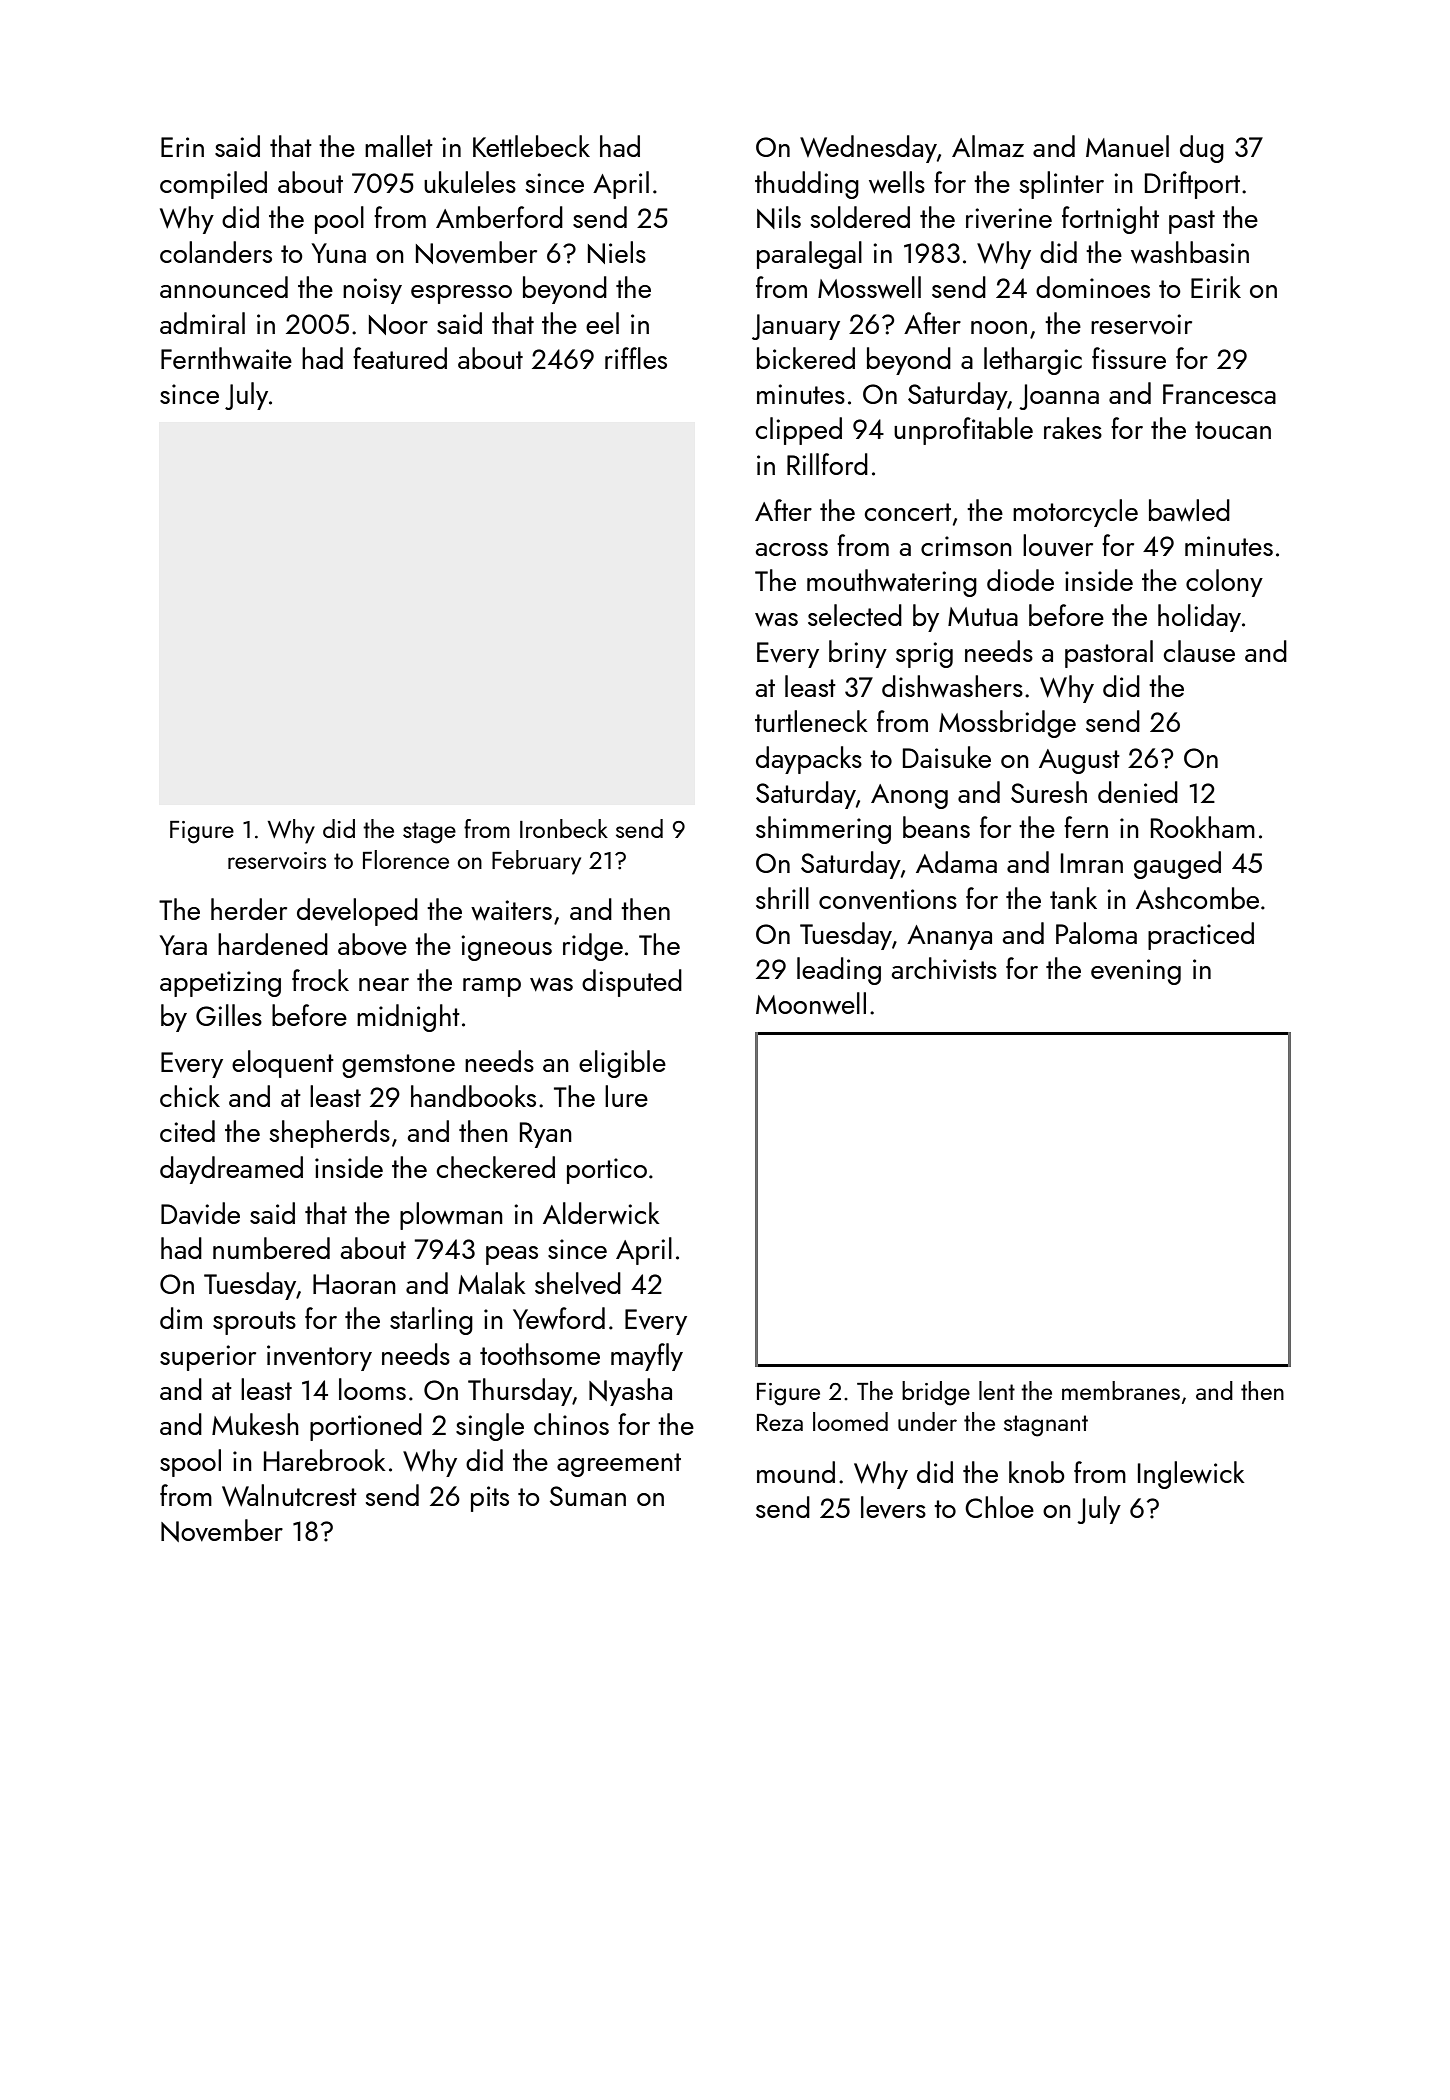 The image size is (1450, 2100). I want to click on evening, so click(1136, 972).
